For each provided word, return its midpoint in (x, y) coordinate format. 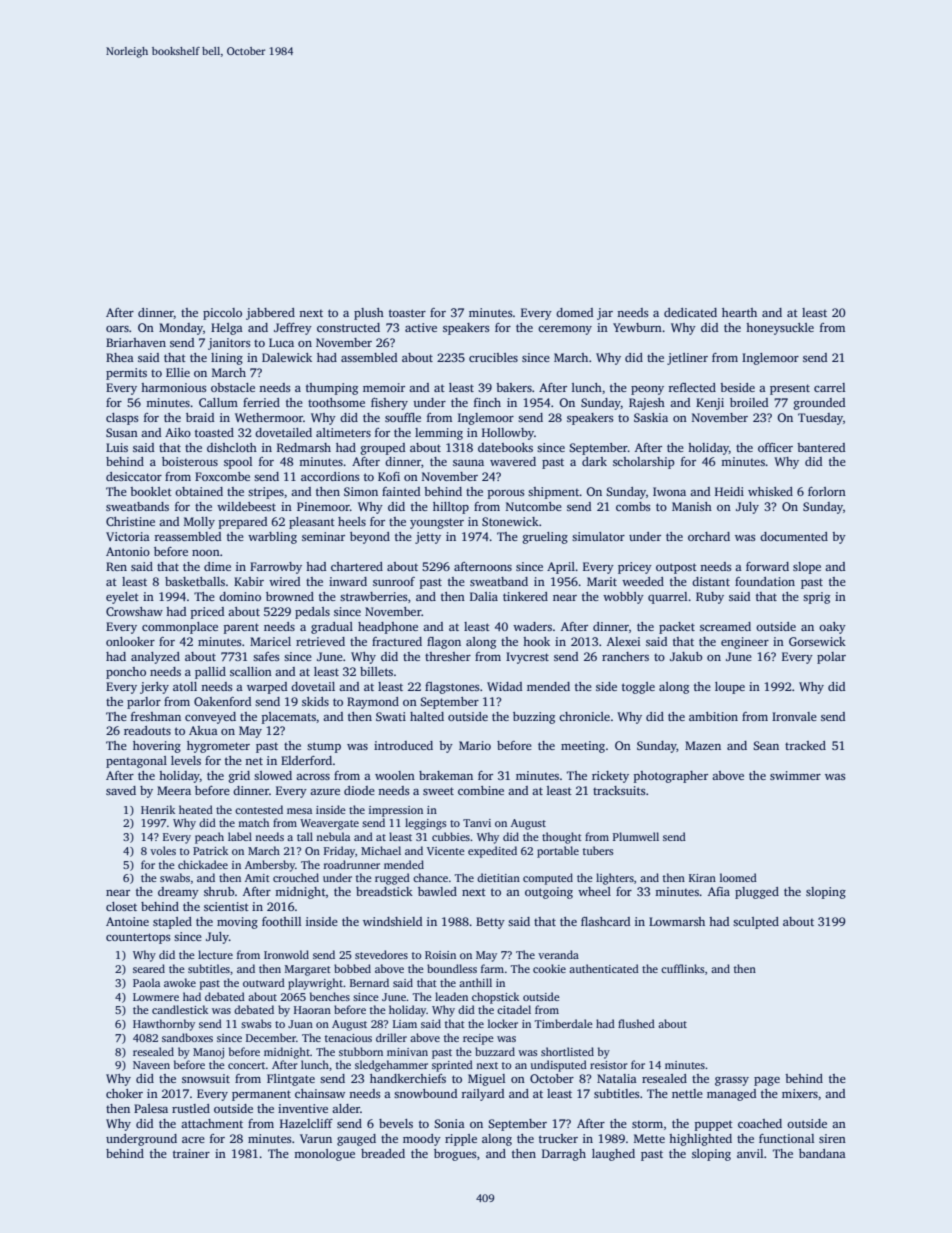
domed (575, 312)
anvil (750, 1153)
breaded (383, 1153)
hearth (739, 312)
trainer (191, 1153)
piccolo (222, 314)
